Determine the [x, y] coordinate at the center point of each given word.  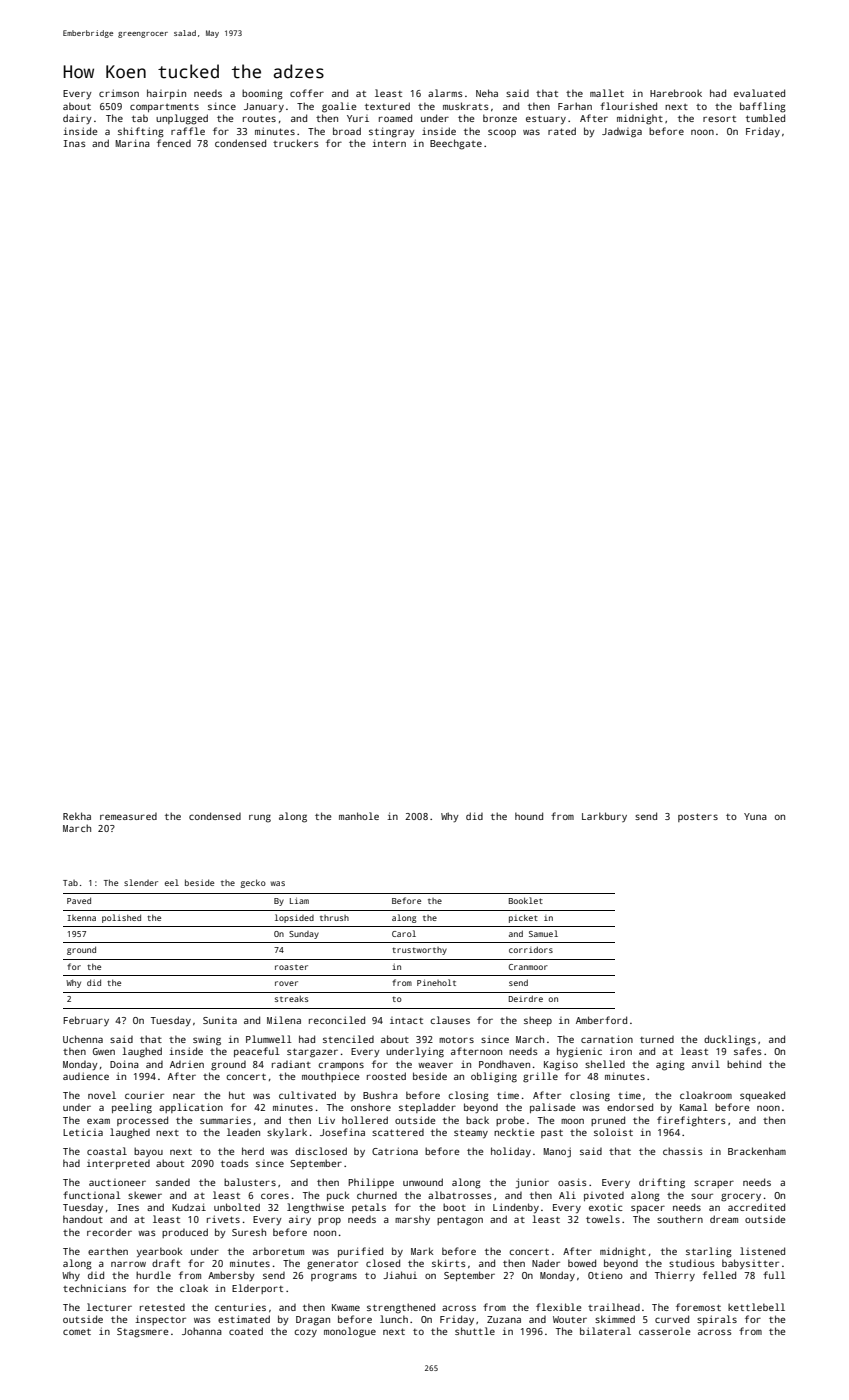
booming [262, 94]
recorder [109, 1232]
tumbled [765, 118]
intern [389, 143]
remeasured [128, 816]
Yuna [755, 816]
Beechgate [456, 144]
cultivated [307, 1095]
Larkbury [604, 817]
